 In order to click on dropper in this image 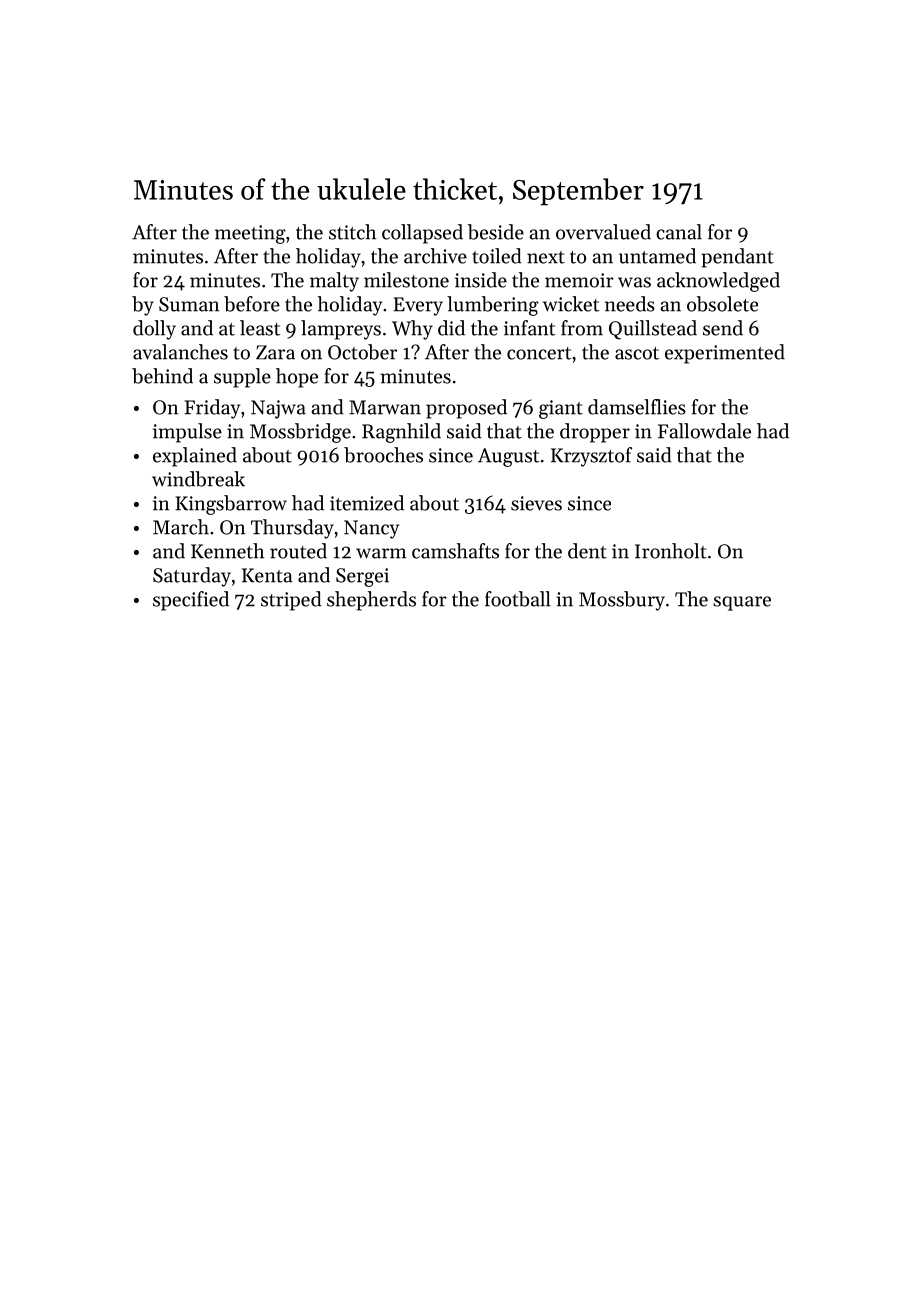, I will do `click(595, 433)`.
